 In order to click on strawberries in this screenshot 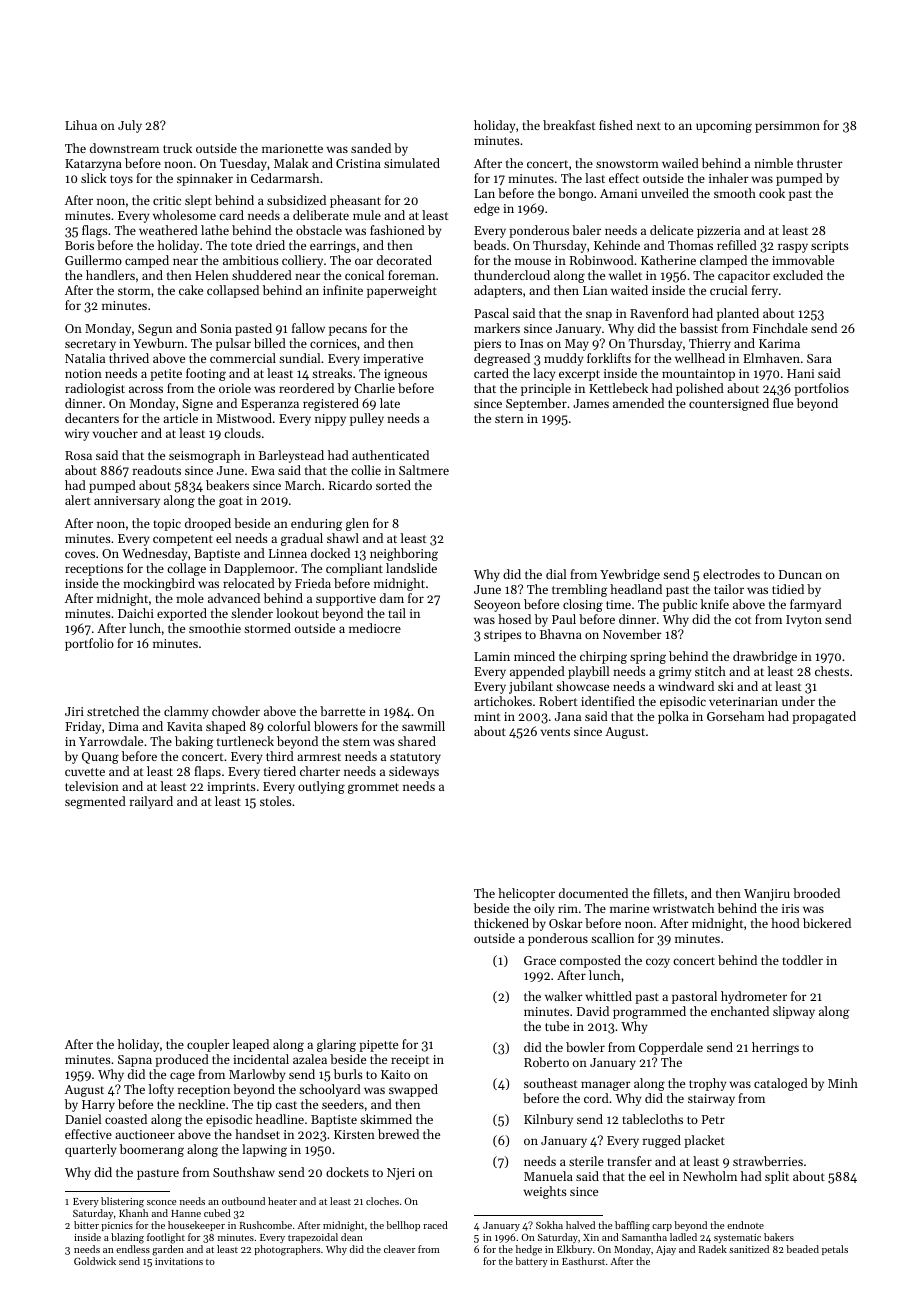, I will do `click(768, 1161)`.
